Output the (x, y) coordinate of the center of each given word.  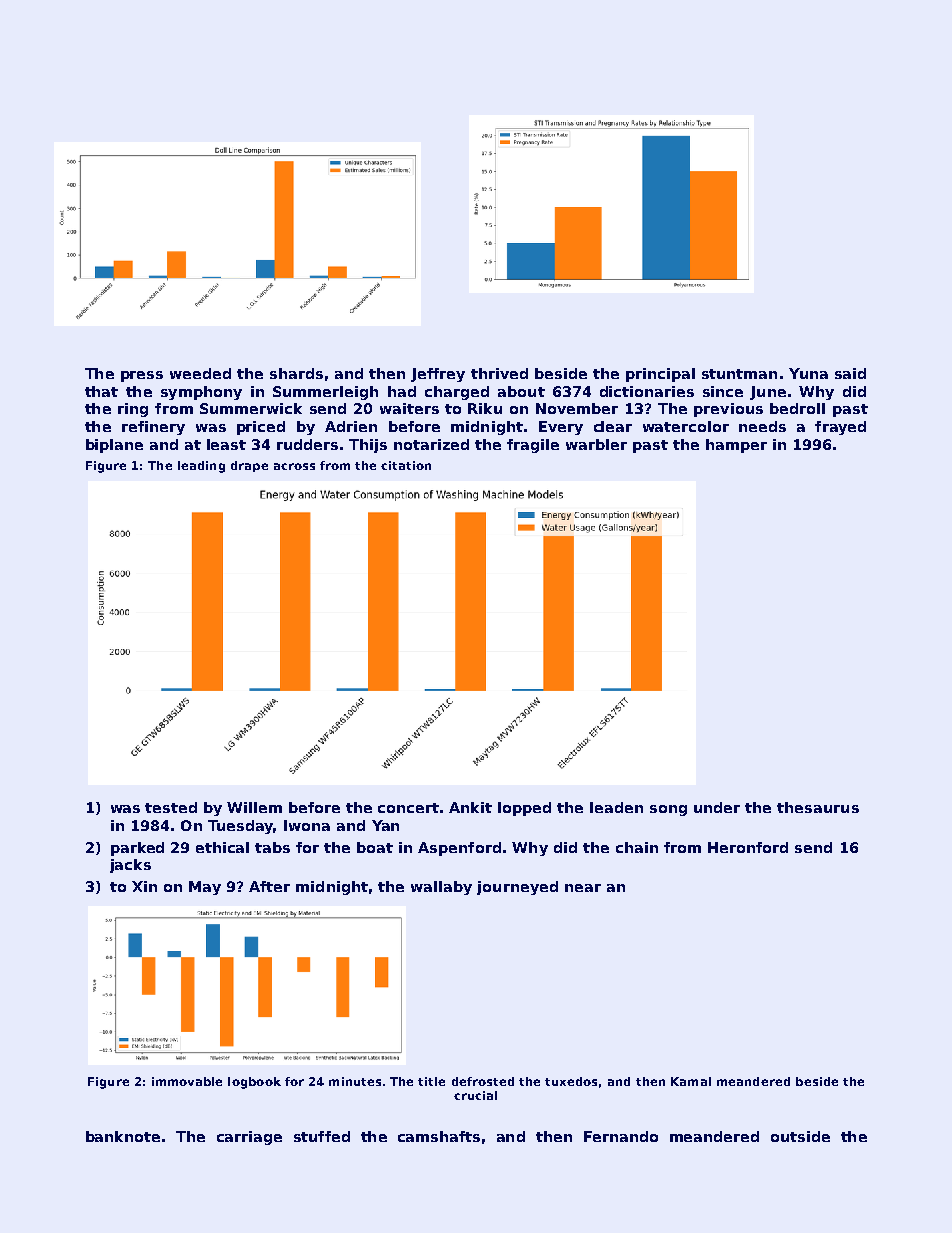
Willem (254, 807)
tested (171, 807)
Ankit (470, 807)
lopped (524, 809)
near (583, 888)
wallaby (441, 888)
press (142, 376)
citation (406, 465)
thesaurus (818, 807)
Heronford (748, 847)
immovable (187, 1081)
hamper (736, 446)
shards (296, 373)
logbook (254, 1083)
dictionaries (647, 391)
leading (201, 467)
